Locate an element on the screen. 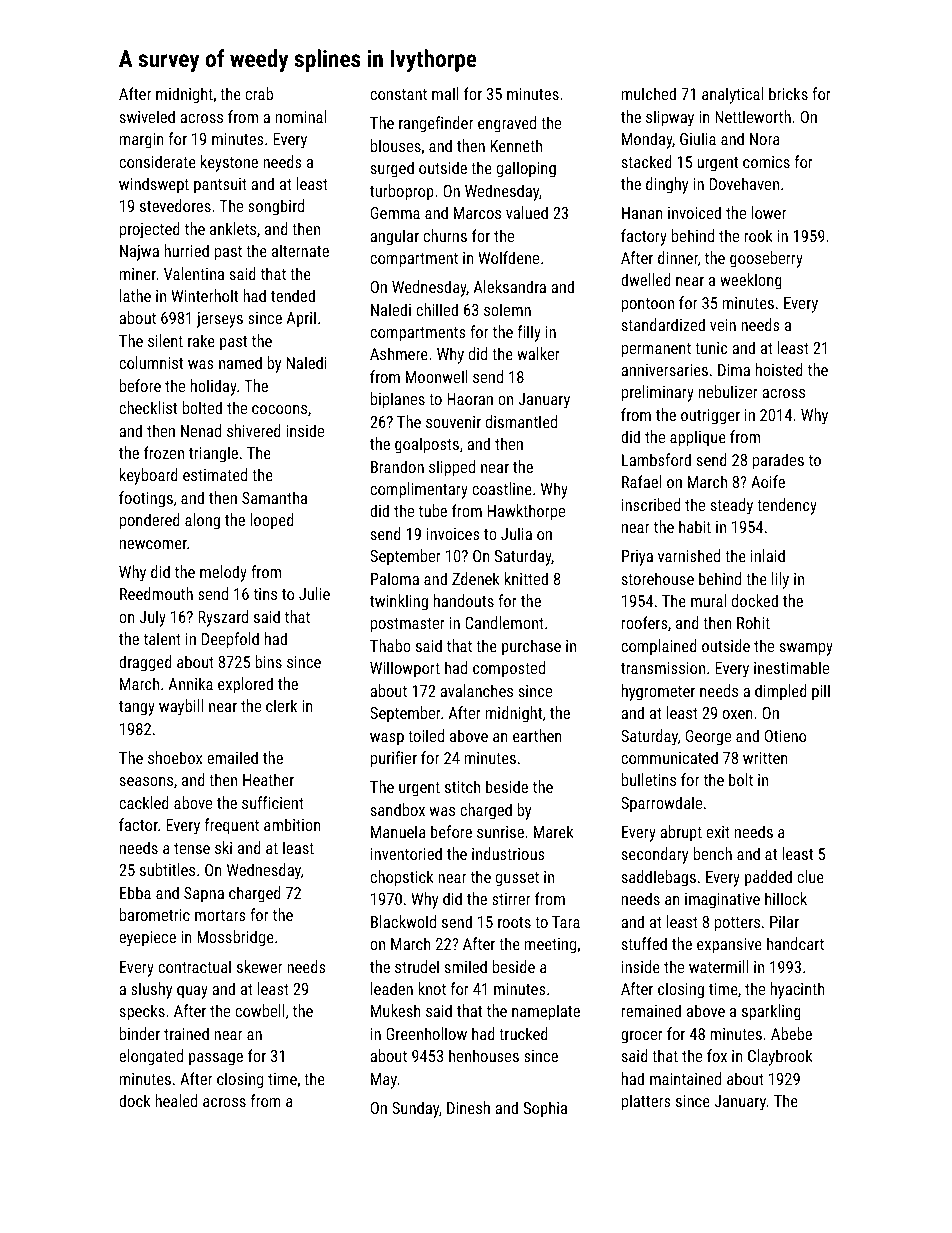  passage is located at coordinates (216, 1059).
